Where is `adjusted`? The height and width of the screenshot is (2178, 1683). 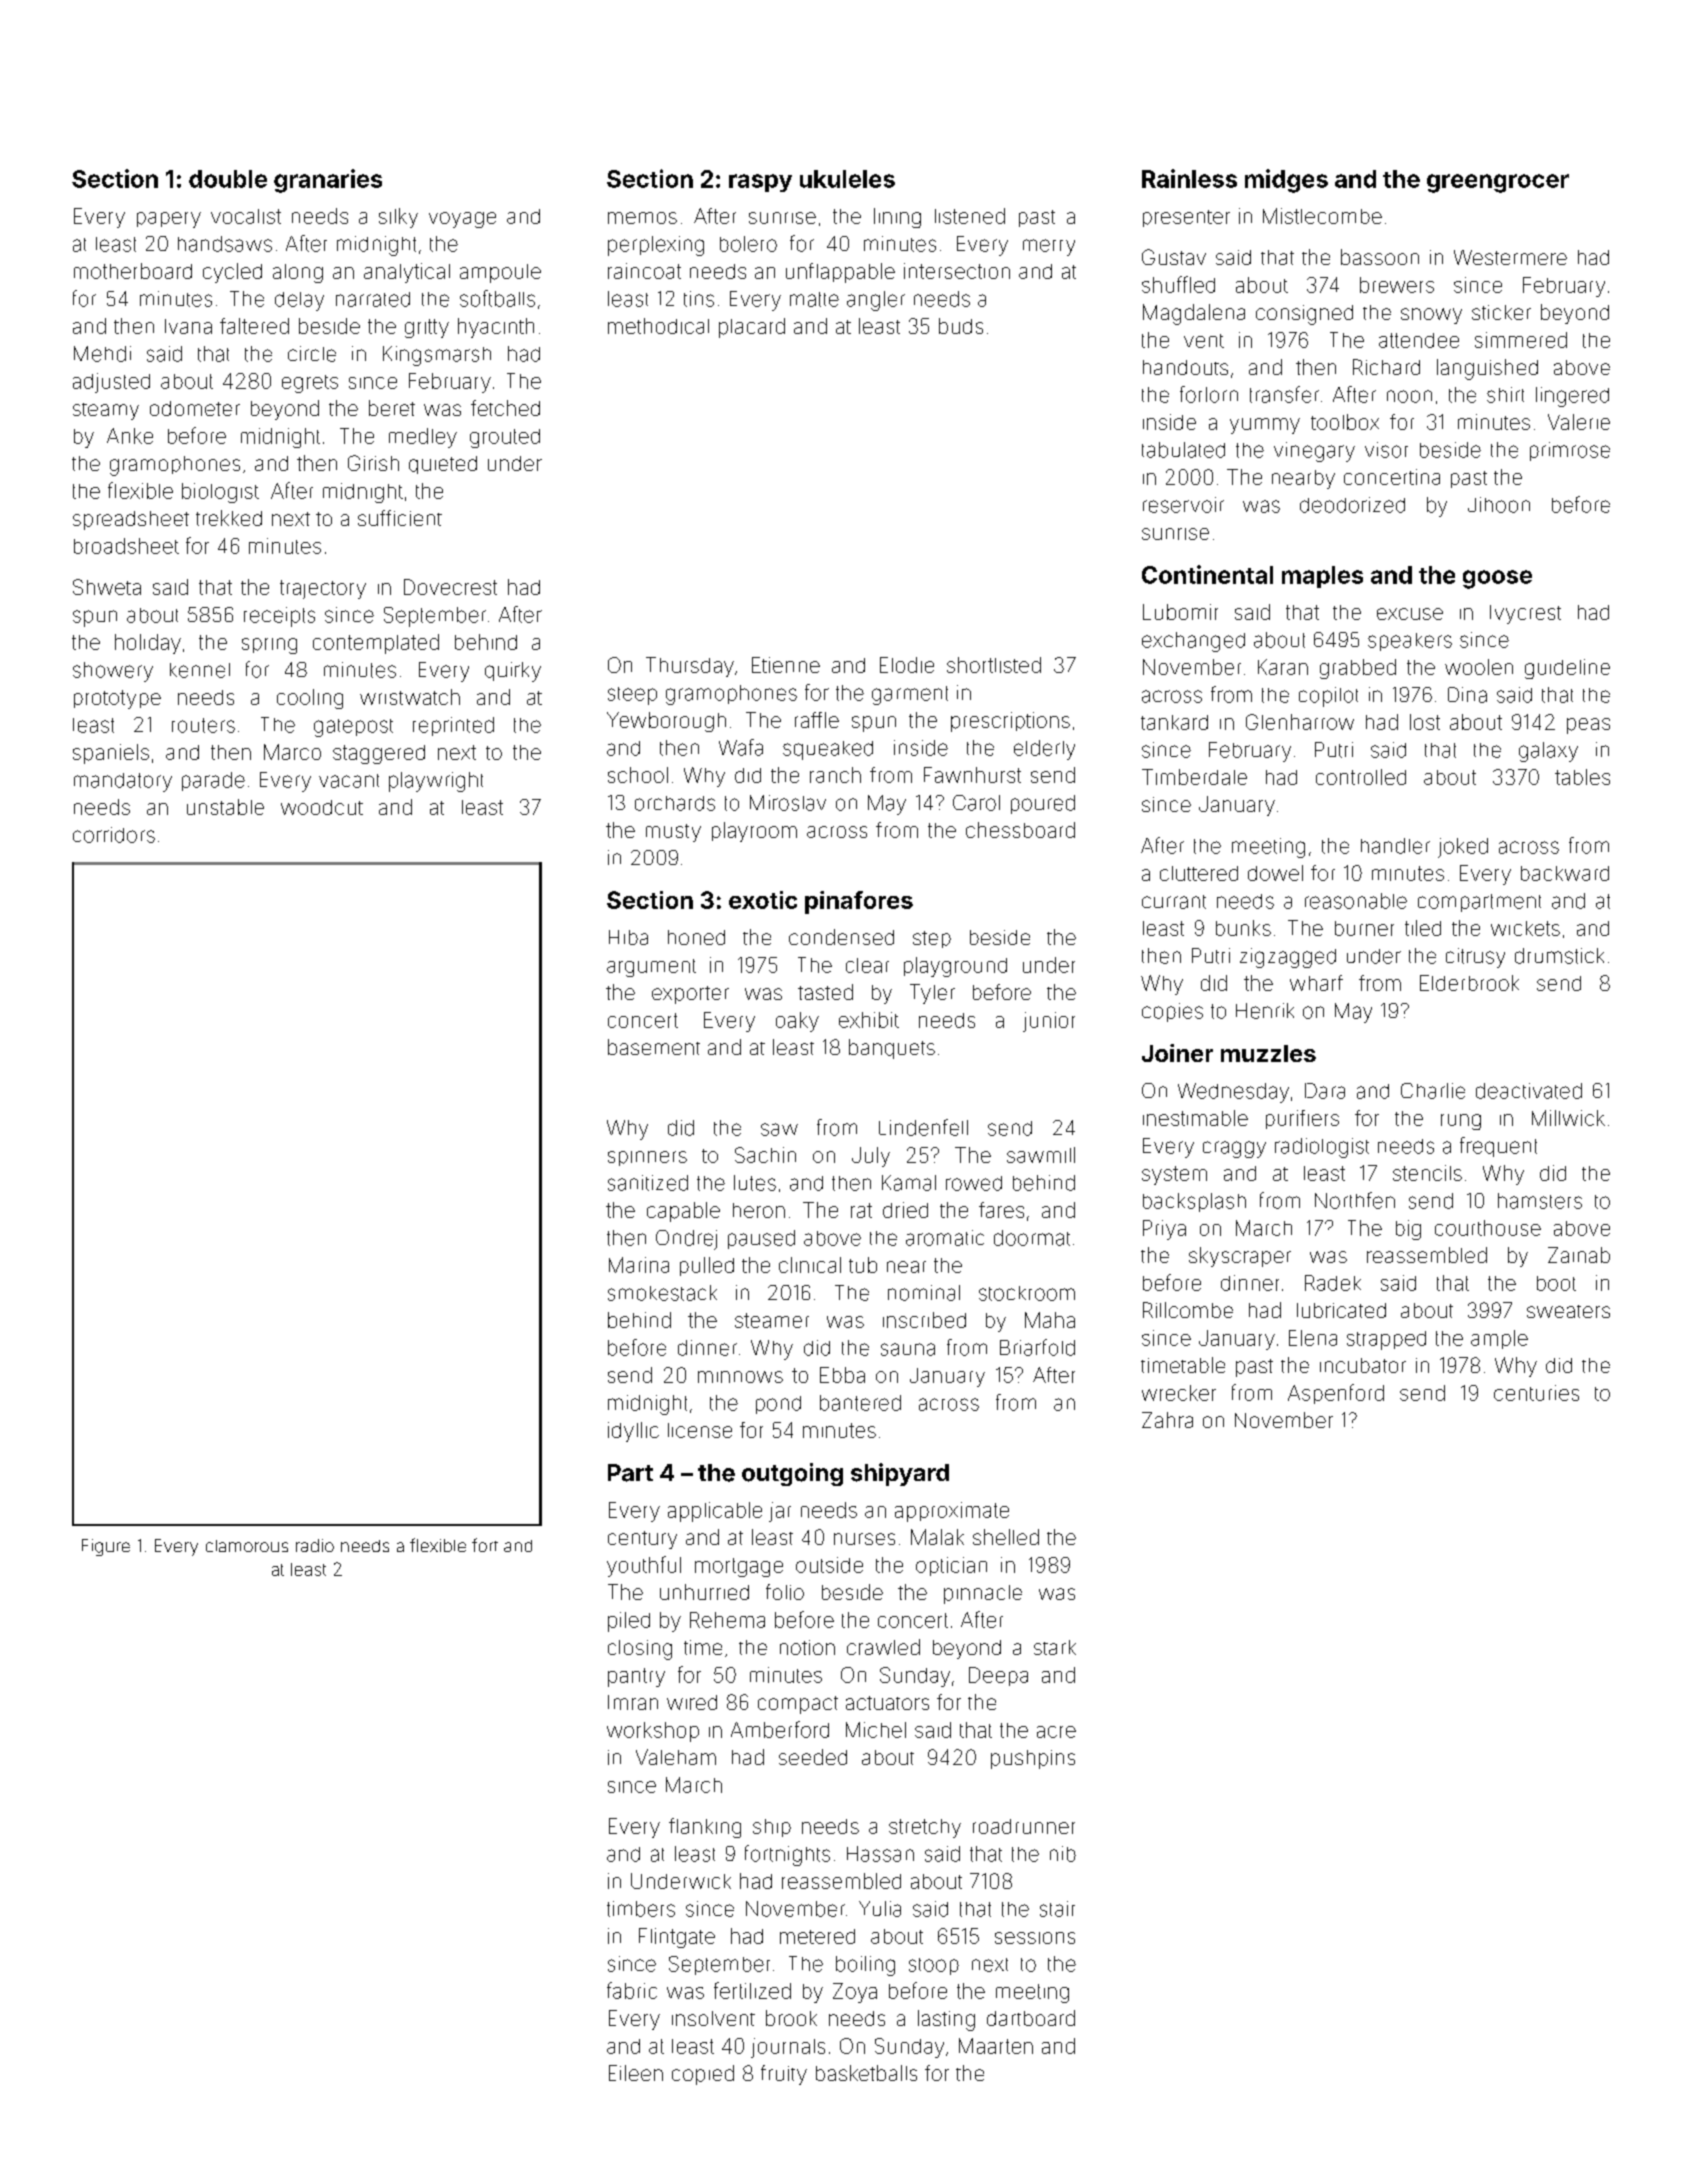
adjusted is located at coordinates (111, 383).
